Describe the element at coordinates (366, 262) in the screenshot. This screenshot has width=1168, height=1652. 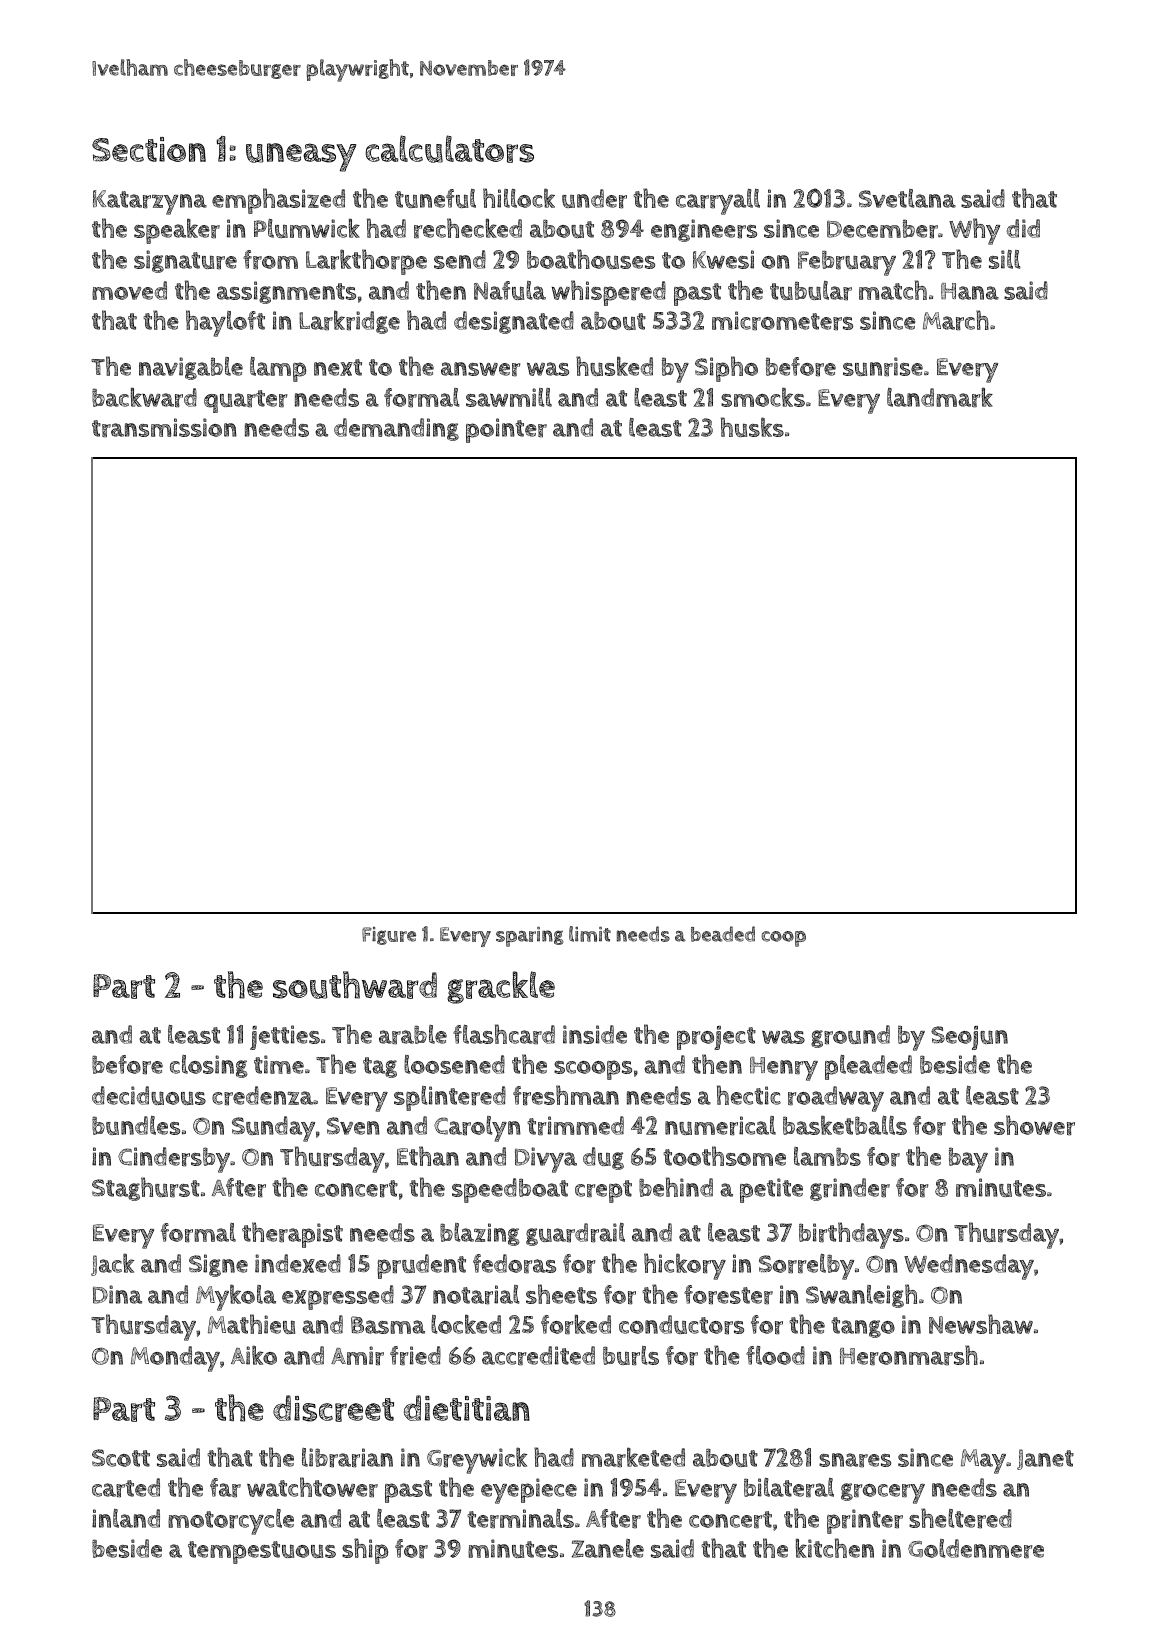
I see `Larkthorpe` at that location.
